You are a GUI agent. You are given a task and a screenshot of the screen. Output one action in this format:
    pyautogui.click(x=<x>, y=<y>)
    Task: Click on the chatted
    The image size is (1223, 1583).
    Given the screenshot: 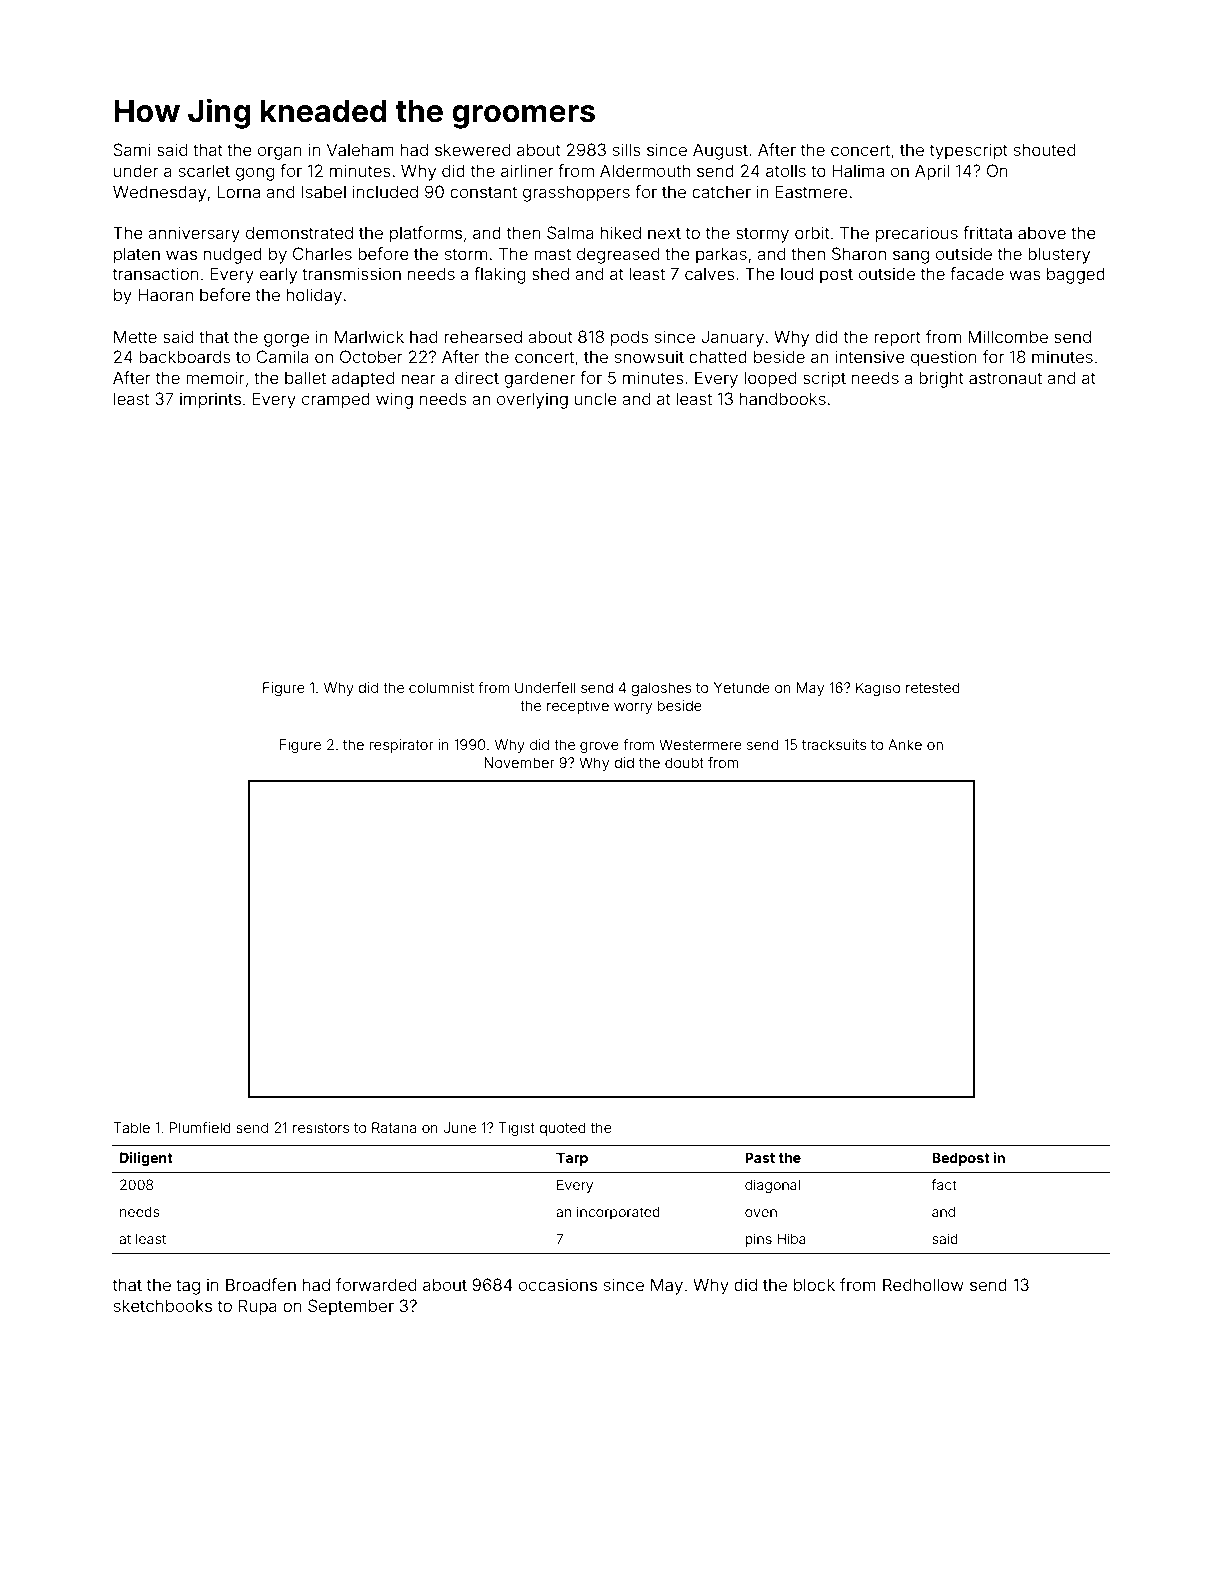 What is the action you would take?
    pyautogui.click(x=718, y=356)
